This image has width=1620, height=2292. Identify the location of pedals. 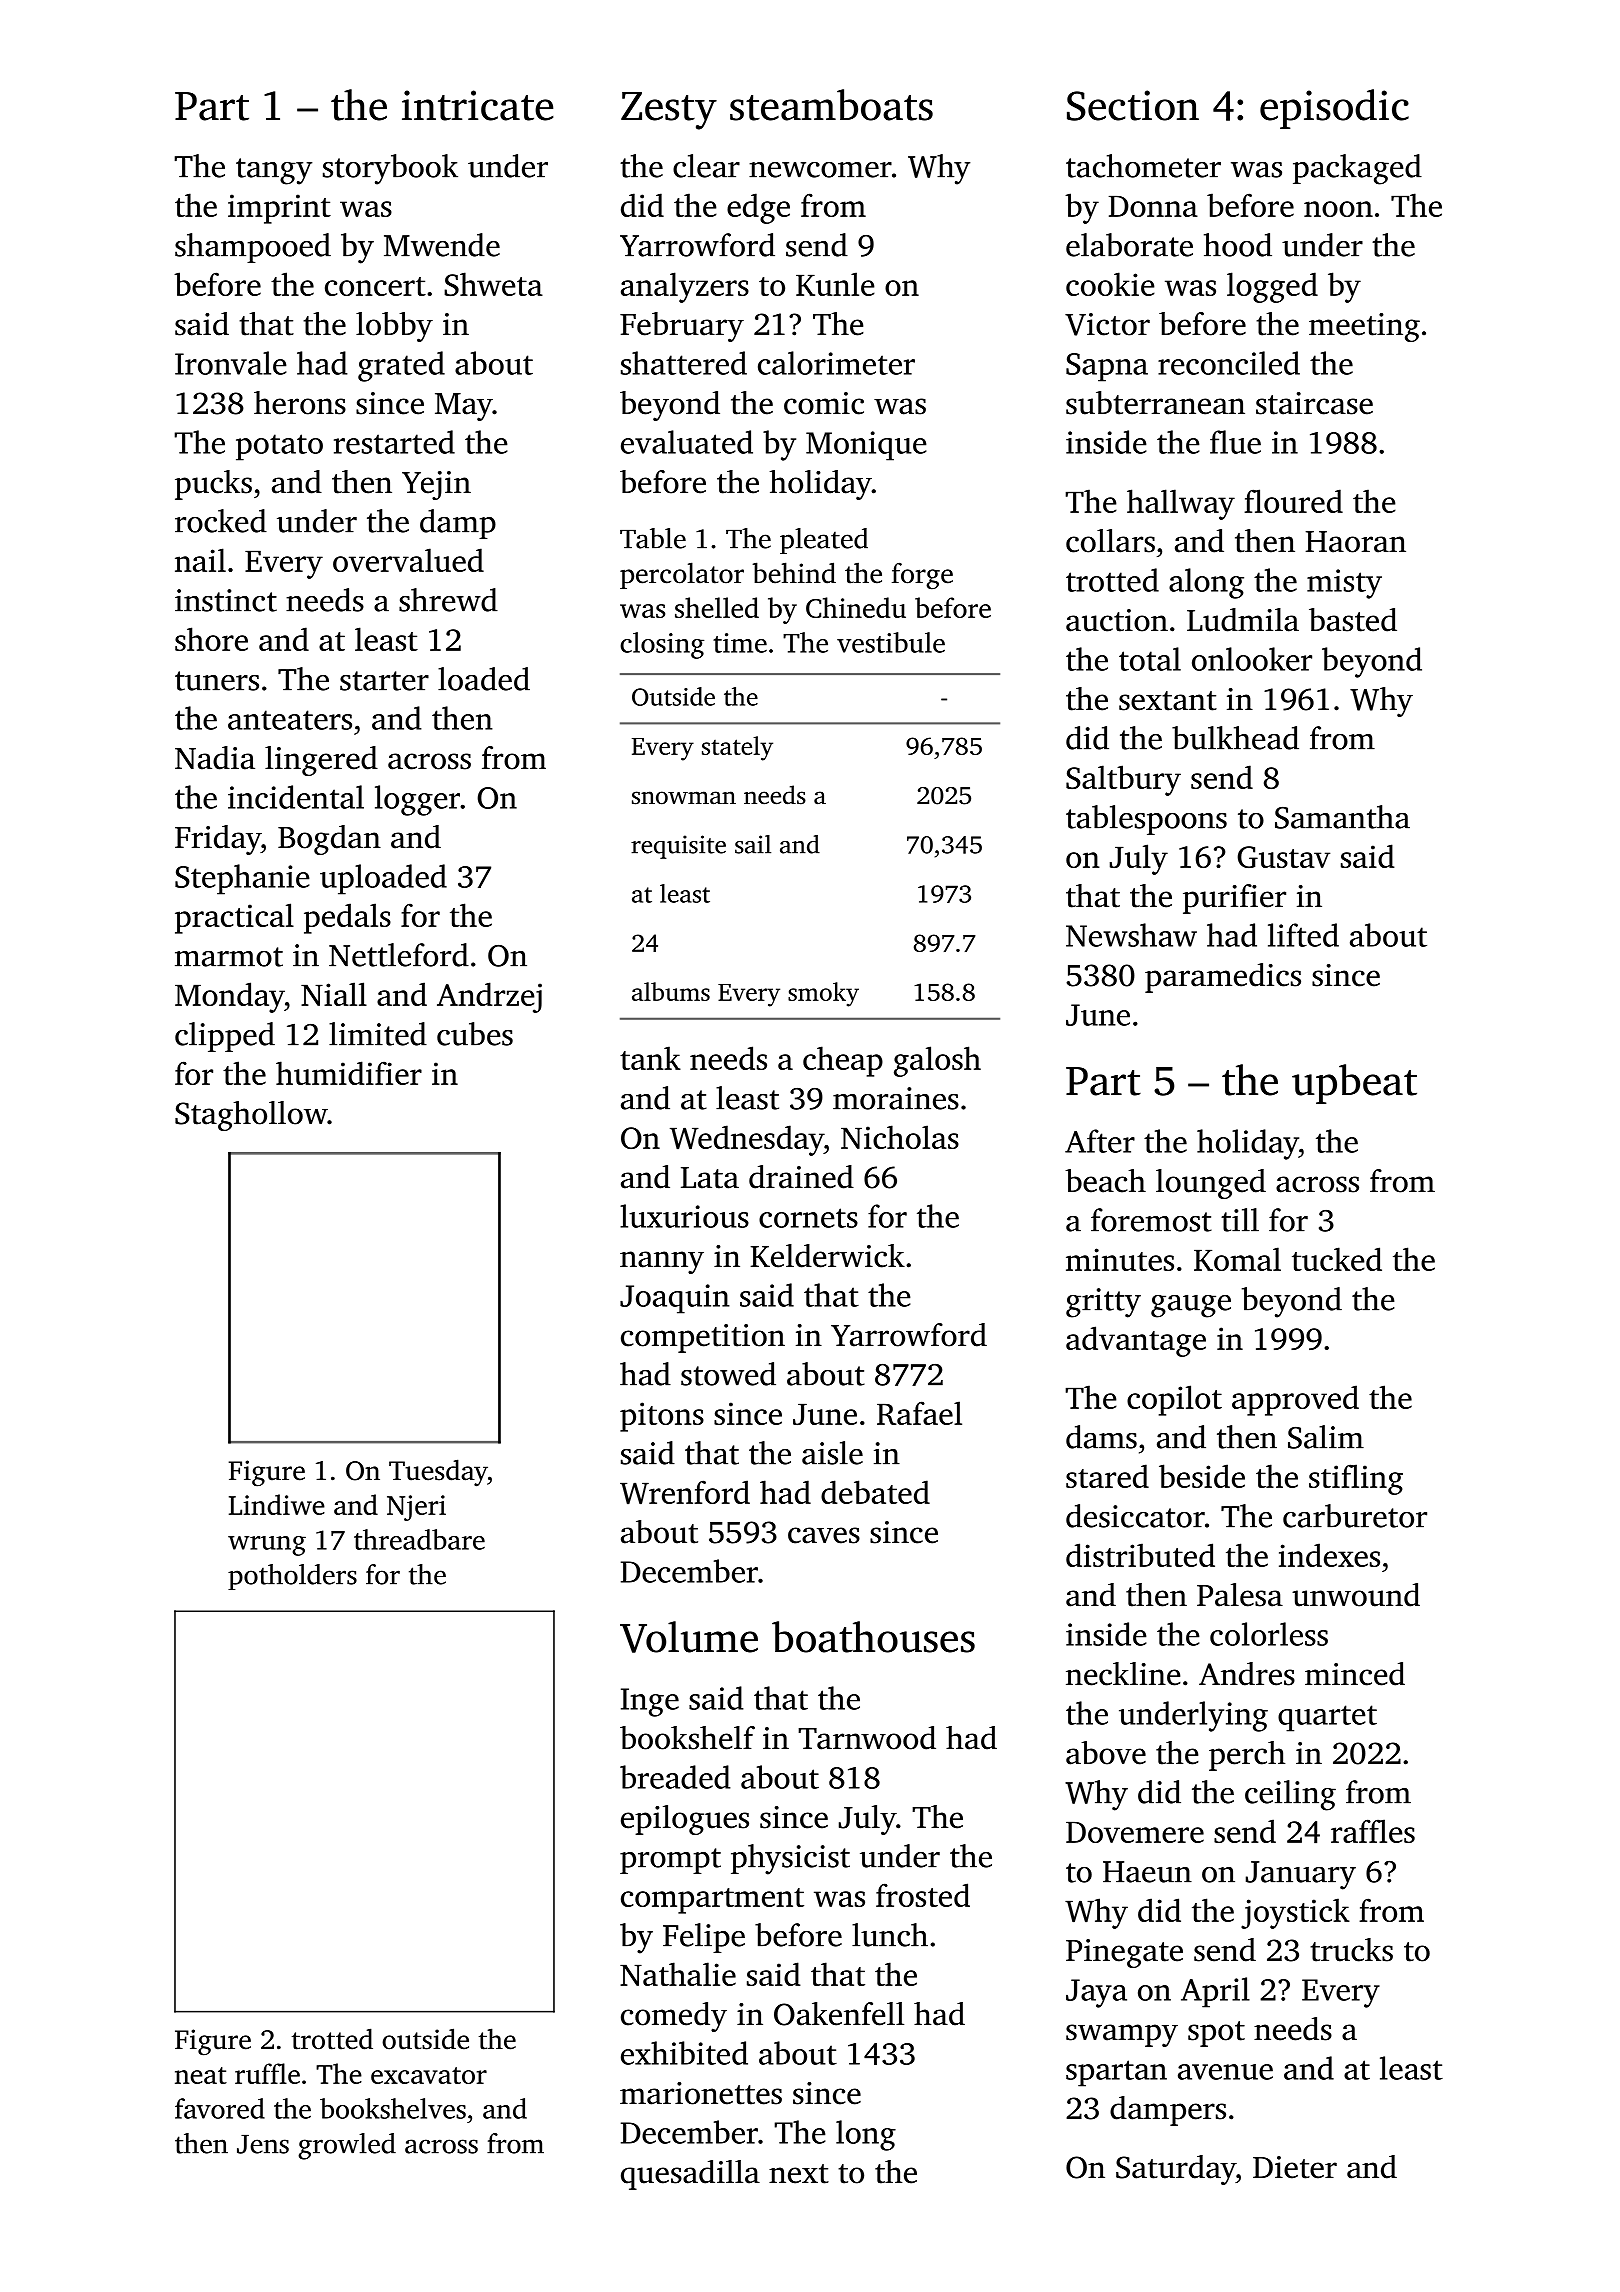
(347, 918).
